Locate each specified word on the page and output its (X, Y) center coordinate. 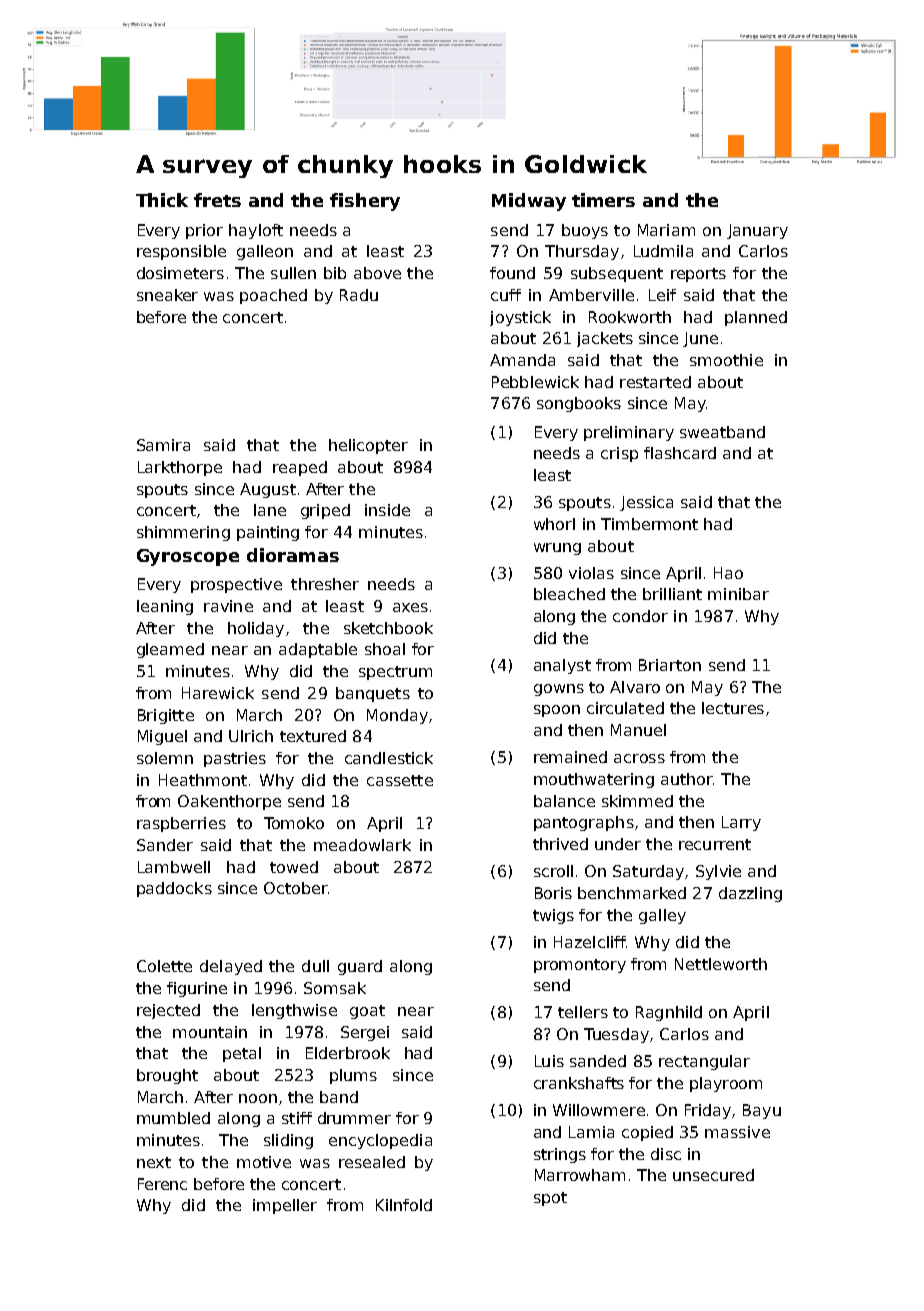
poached (273, 296)
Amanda (522, 360)
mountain (210, 1032)
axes (410, 607)
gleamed (170, 650)
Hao (728, 573)
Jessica (646, 503)
